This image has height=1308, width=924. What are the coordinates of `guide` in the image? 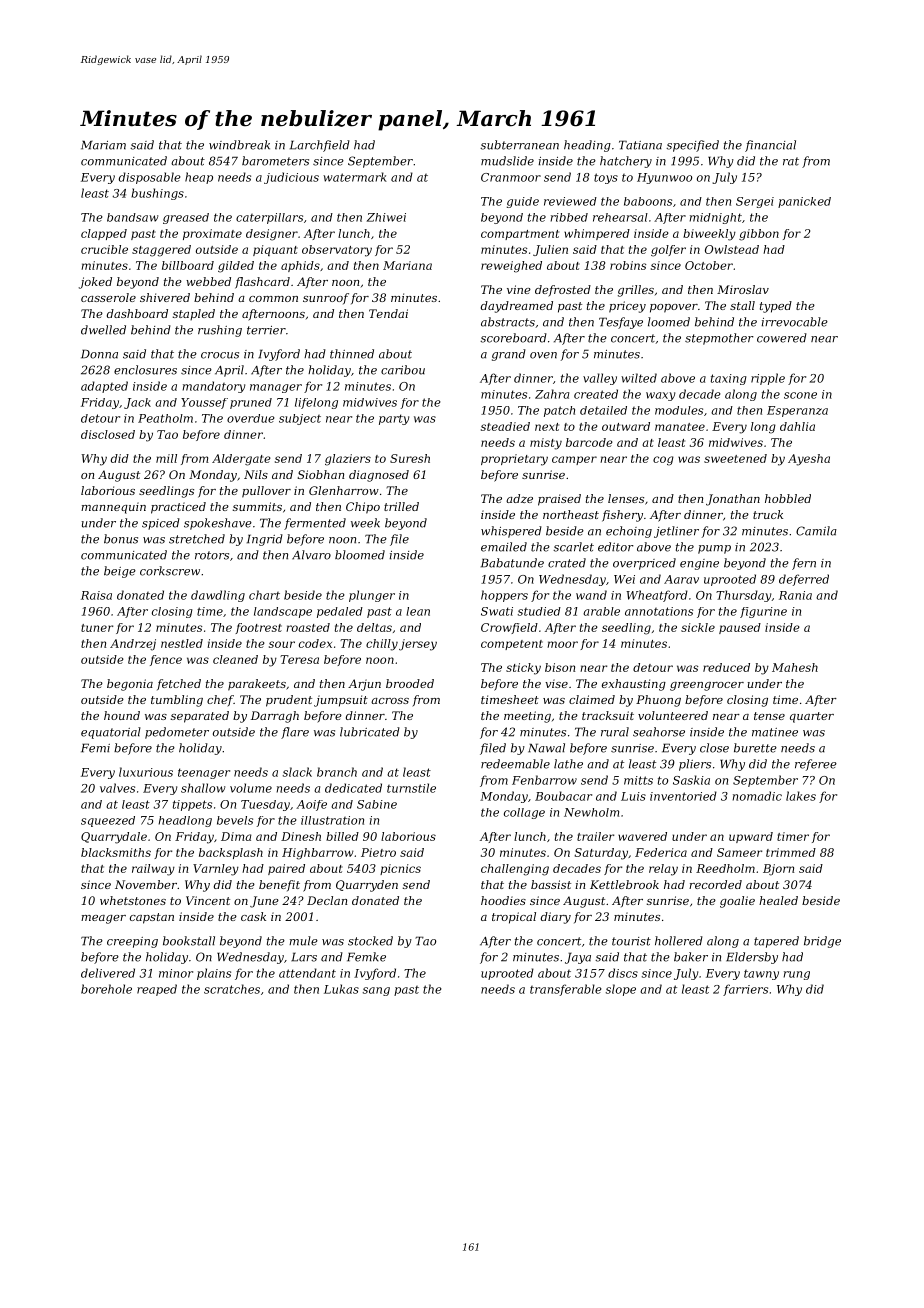 It's located at (523, 202).
